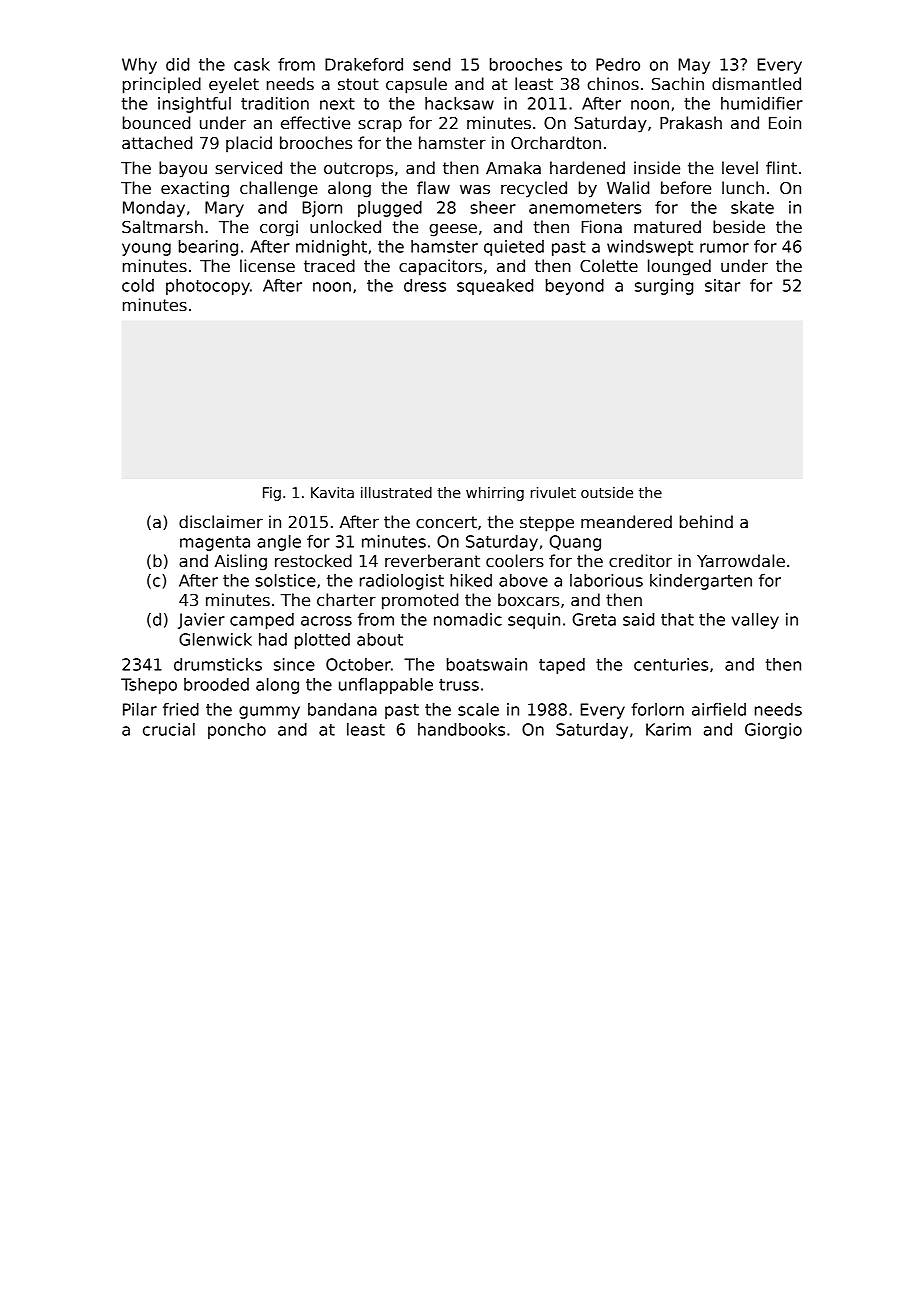 The height and width of the document is (1308, 924). I want to click on truss, so click(459, 685).
